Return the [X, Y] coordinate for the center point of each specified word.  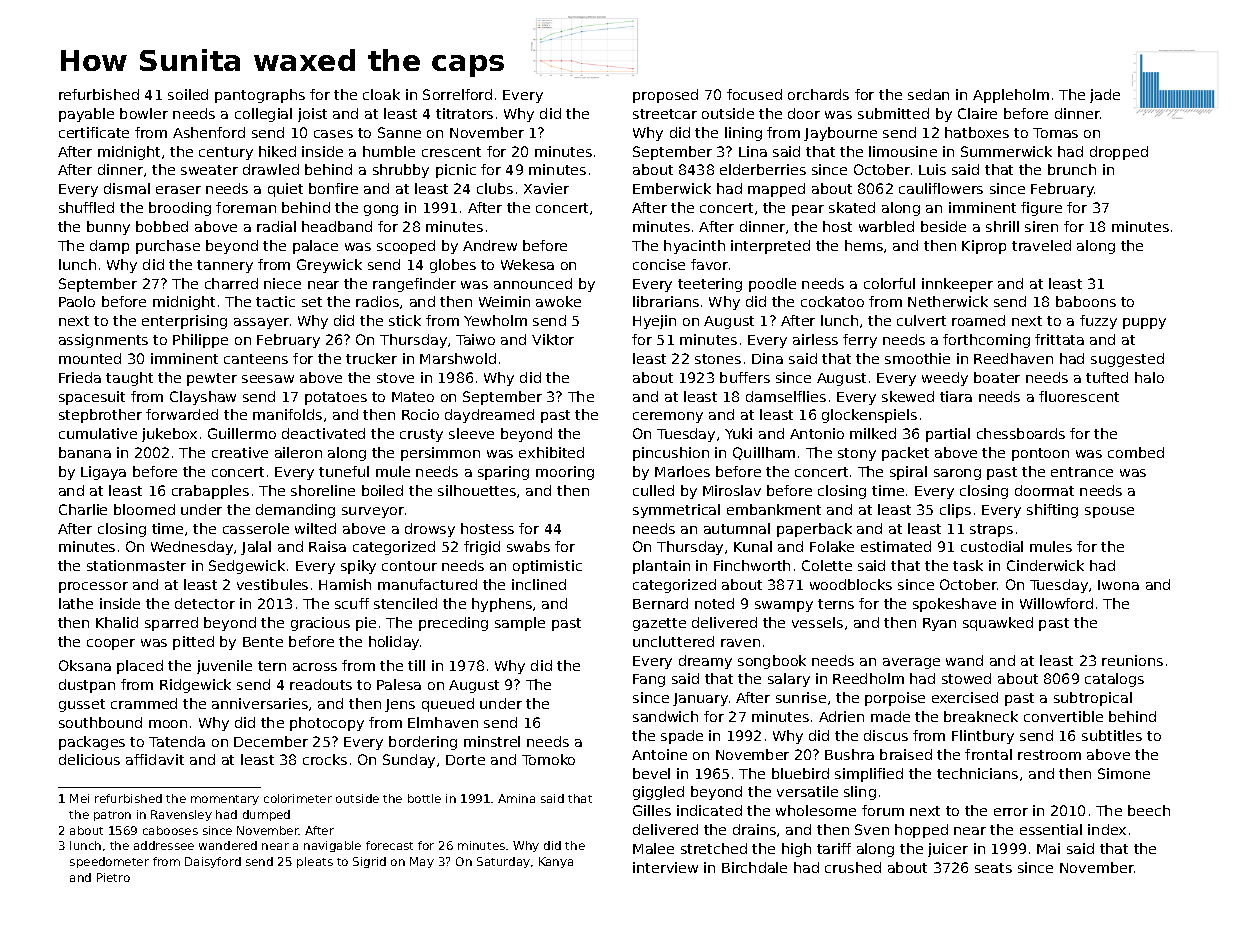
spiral [908, 473]
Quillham [764, 453]
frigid [482, 548]
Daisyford [213, 862]
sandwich [665, 716]
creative [240, 452]
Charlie [83, 509]
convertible [1063, 716]
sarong [957, 474]
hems [864, 245]
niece [282, 283]
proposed [665, 96]
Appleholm [1011, 96]
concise [659, 264]
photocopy [327, 724]
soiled [188, 94]
